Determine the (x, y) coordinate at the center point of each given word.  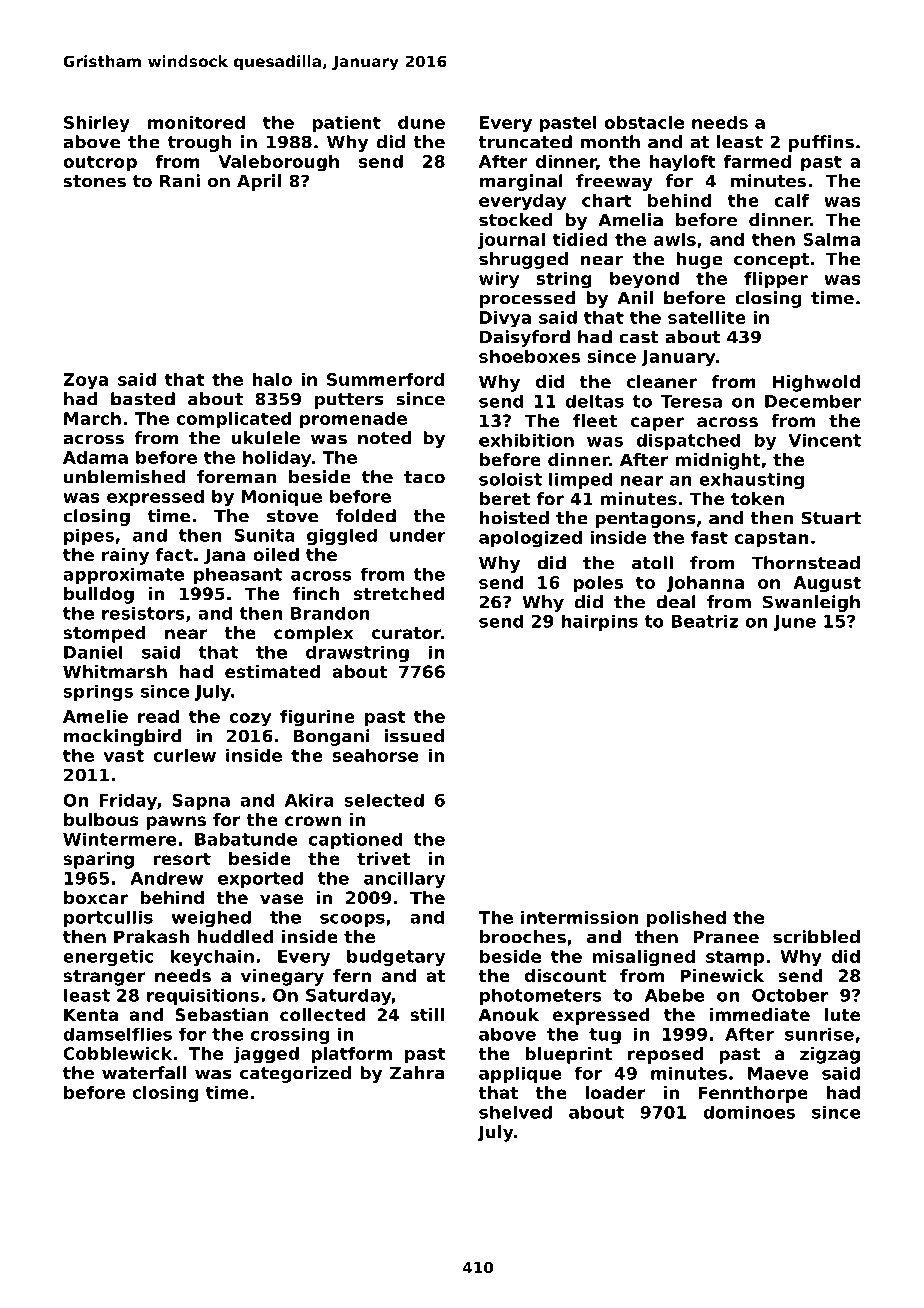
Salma (831, 239)
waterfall (144, 1073)
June (794, 623)
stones (94, 181)
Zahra (417, 1073)
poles (598, 584)
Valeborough (278, 163)
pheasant (238, 575)
